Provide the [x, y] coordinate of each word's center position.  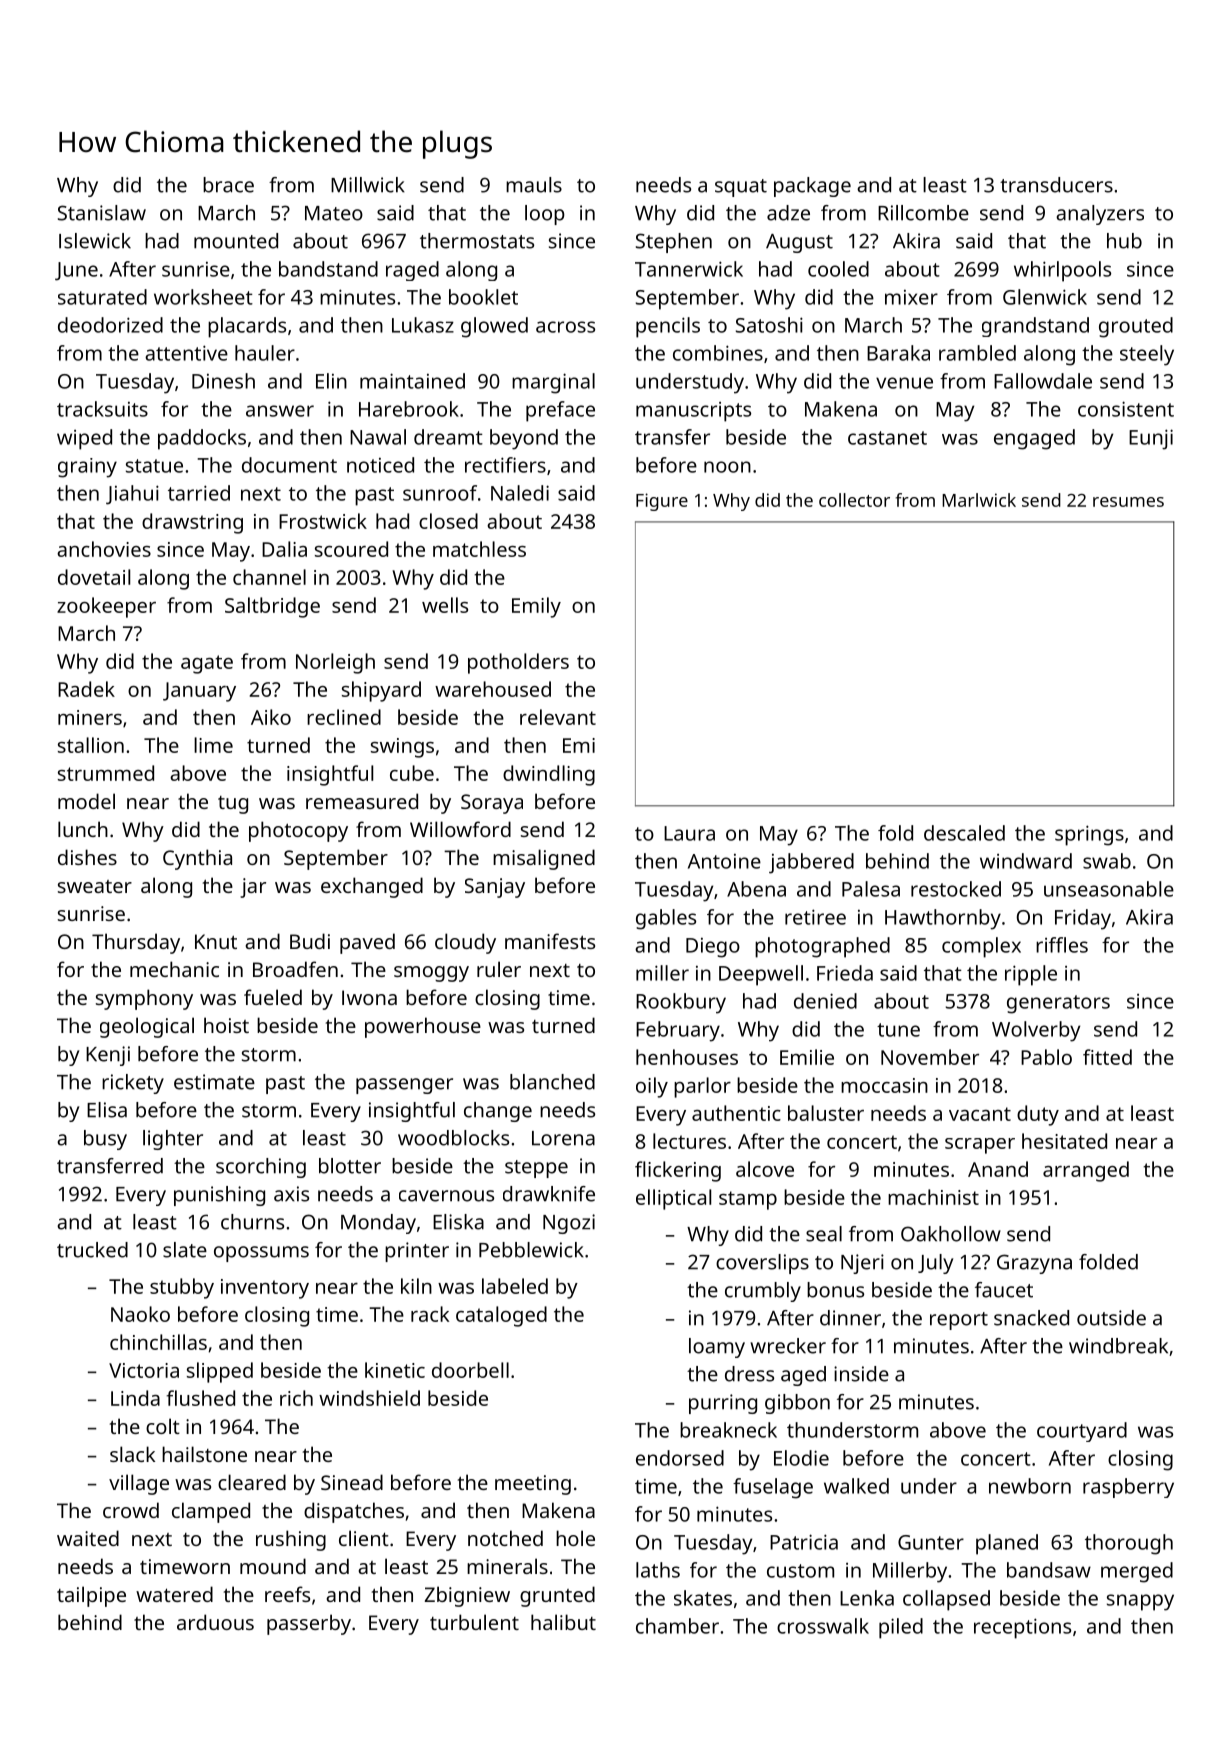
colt [163, 1426]
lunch [83, 829]
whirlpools [1062, 271]
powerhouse [423, 1027]
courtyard [1082, 1432]
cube [412, 773]
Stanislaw [102, 213]
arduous [215, 1622]
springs [1089, 835]
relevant [558, 717]
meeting [533, 1485]
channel [269, 577]
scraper [980, 1146]
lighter [173, 1140]
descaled [964, 833]
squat [741, 188]
